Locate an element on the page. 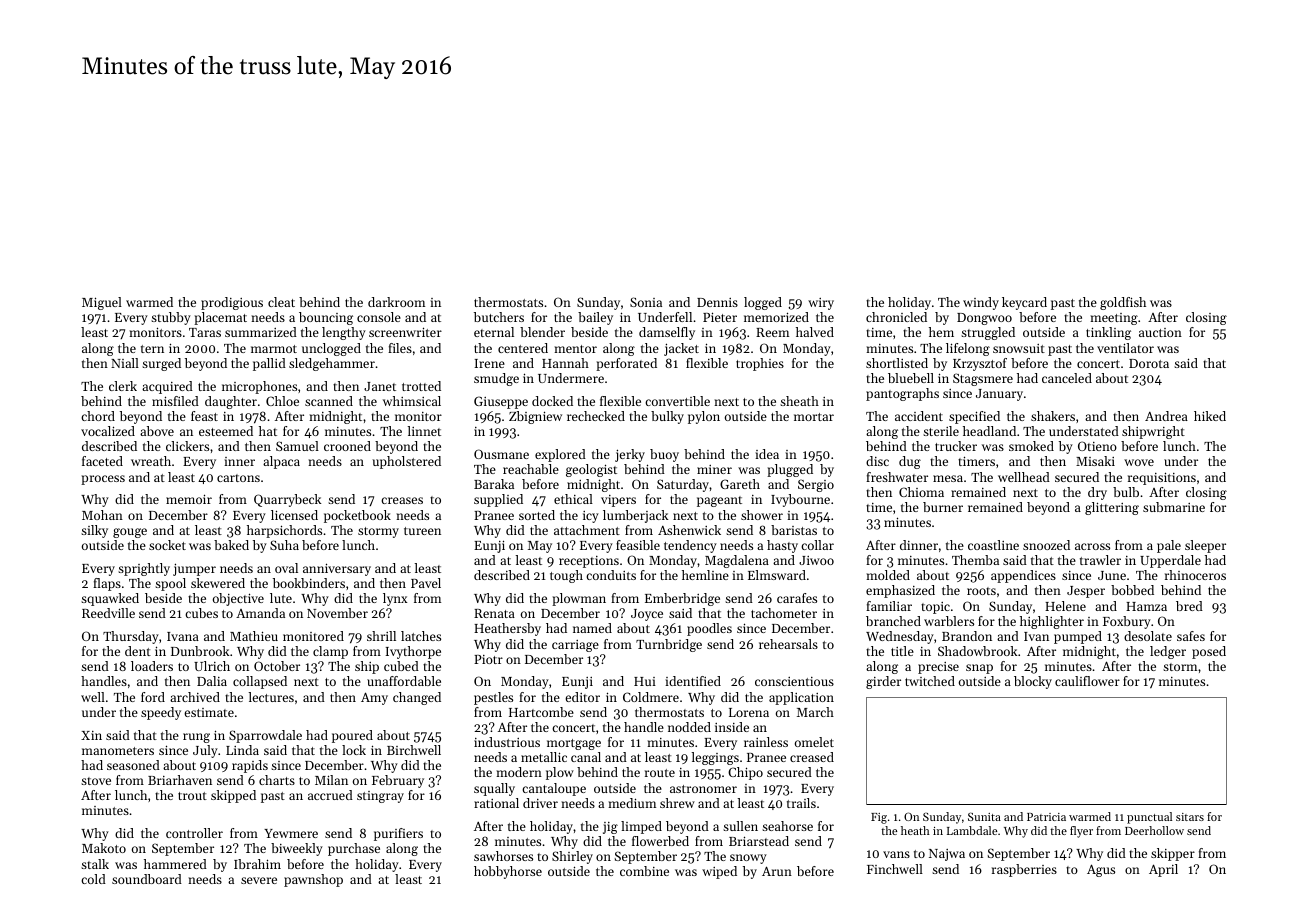 This image has height=924, width=1308. Miguel is located at coordinates (102, 303).
